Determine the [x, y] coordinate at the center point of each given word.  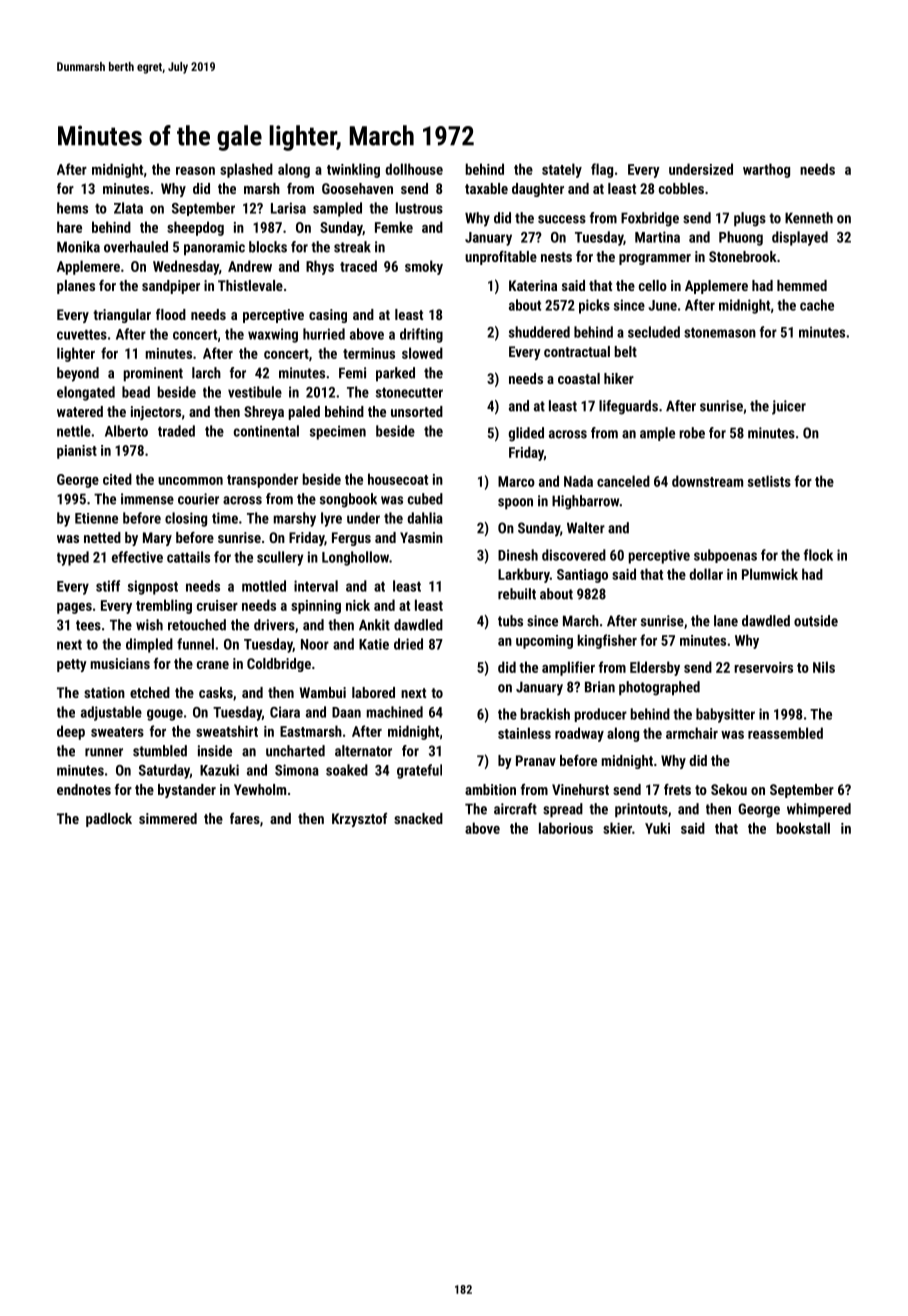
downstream [707, 481]
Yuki [657, 828]
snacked [418, 818]
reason [195, 171]
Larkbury [524, 575]
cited [117, 479]
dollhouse [414, 169]
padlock [109, 820]
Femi [352, 373]
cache [817, 305]
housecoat [398, 479]
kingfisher [607, 641]
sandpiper [171, 287]
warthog [766, 170]
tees [88, 625]
